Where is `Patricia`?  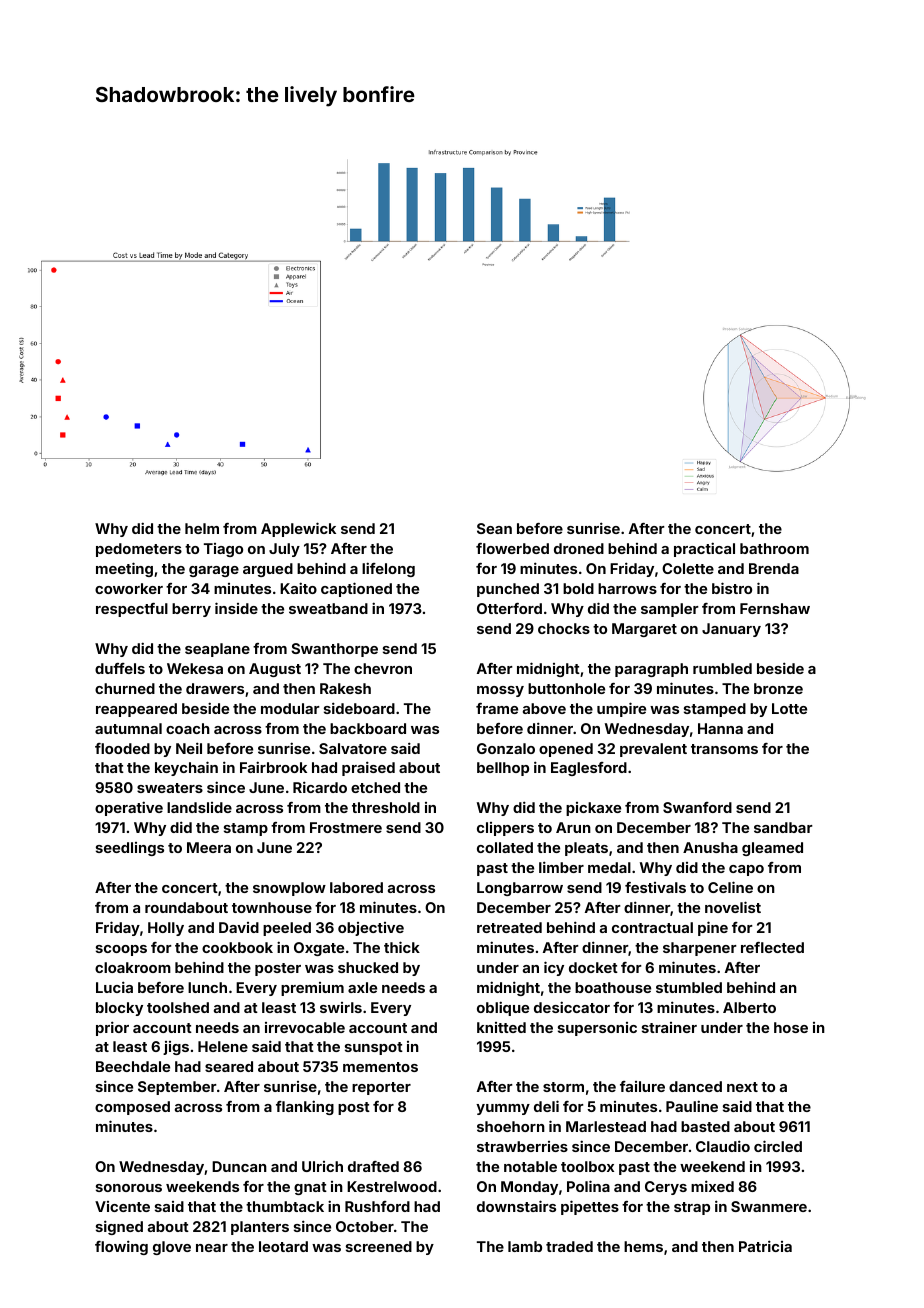 Patricia is located at coordinates (765, 1246).
